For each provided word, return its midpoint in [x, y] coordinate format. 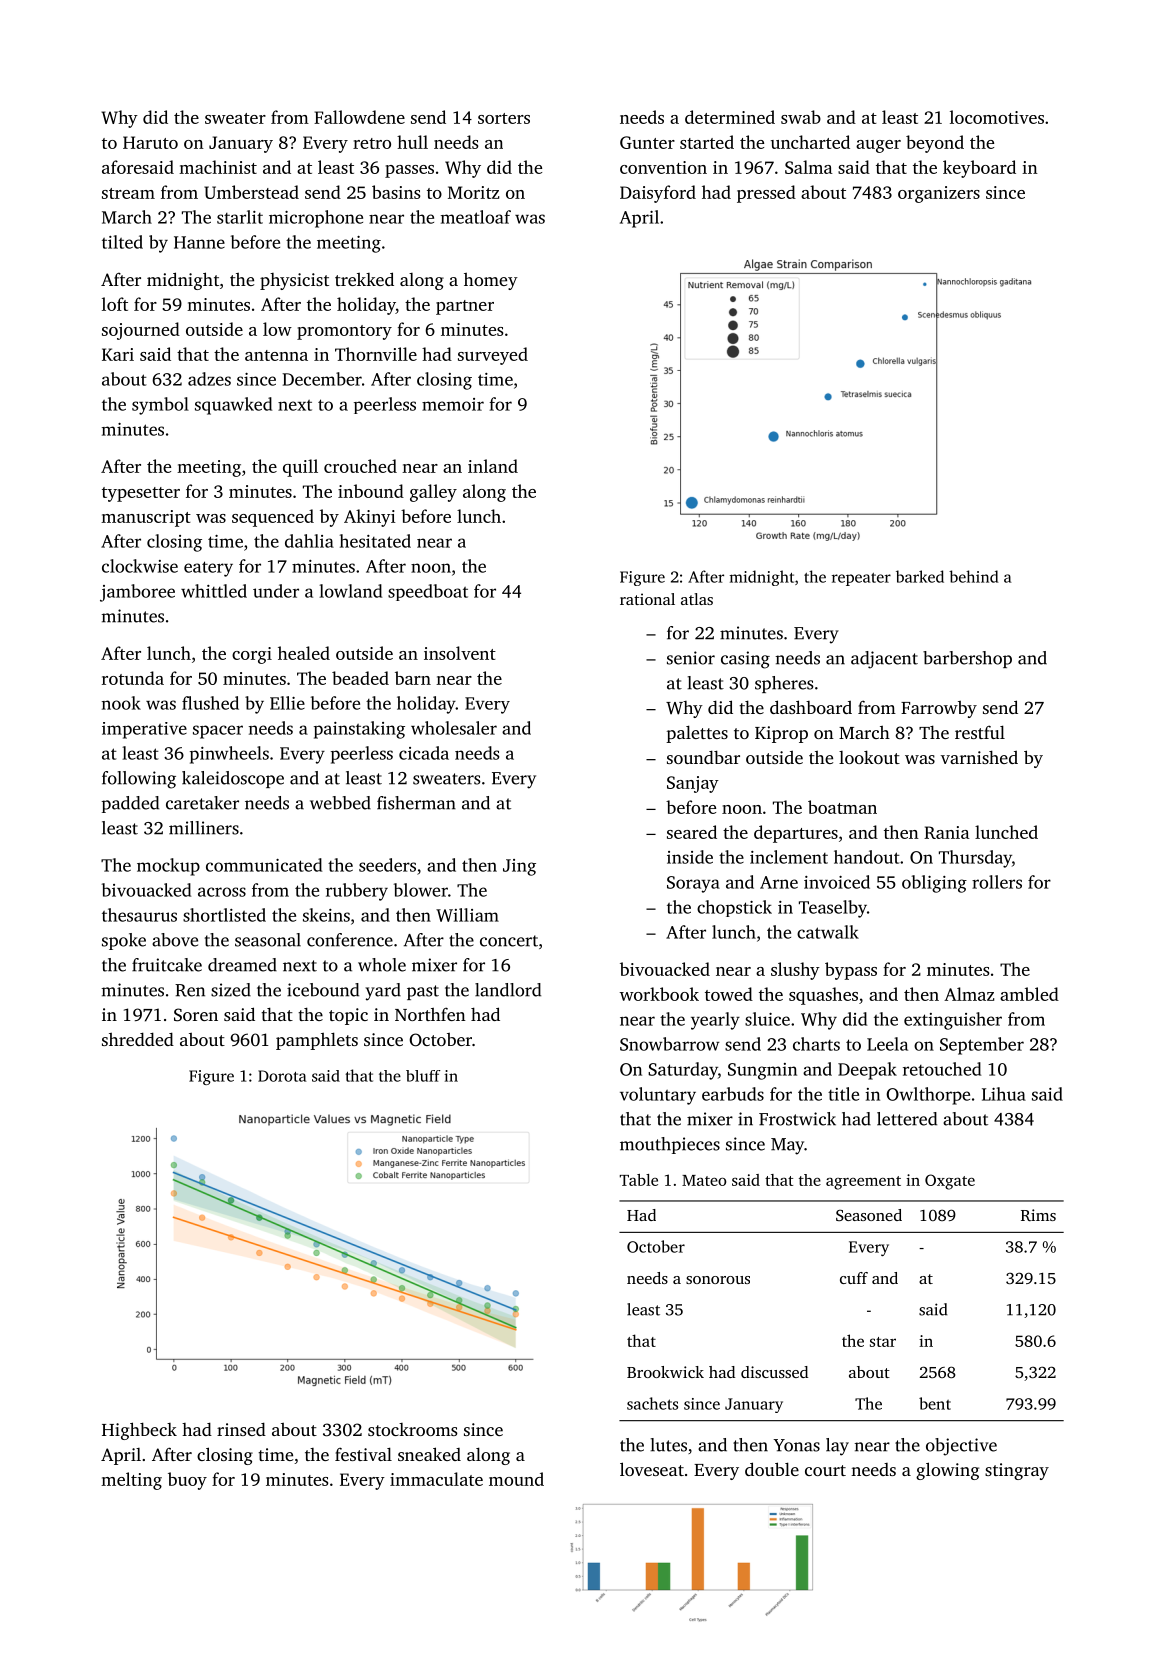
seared [692, 832]
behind [974, 576]
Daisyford [658, 194]
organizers [939, 194]
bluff [423, 1076]
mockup [168, 867]
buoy [187, 1481]
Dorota [282, 1076]
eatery [208, 569]
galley [433, 493]
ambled [1029, 994]
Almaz [969, 994]
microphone [316, 219]
